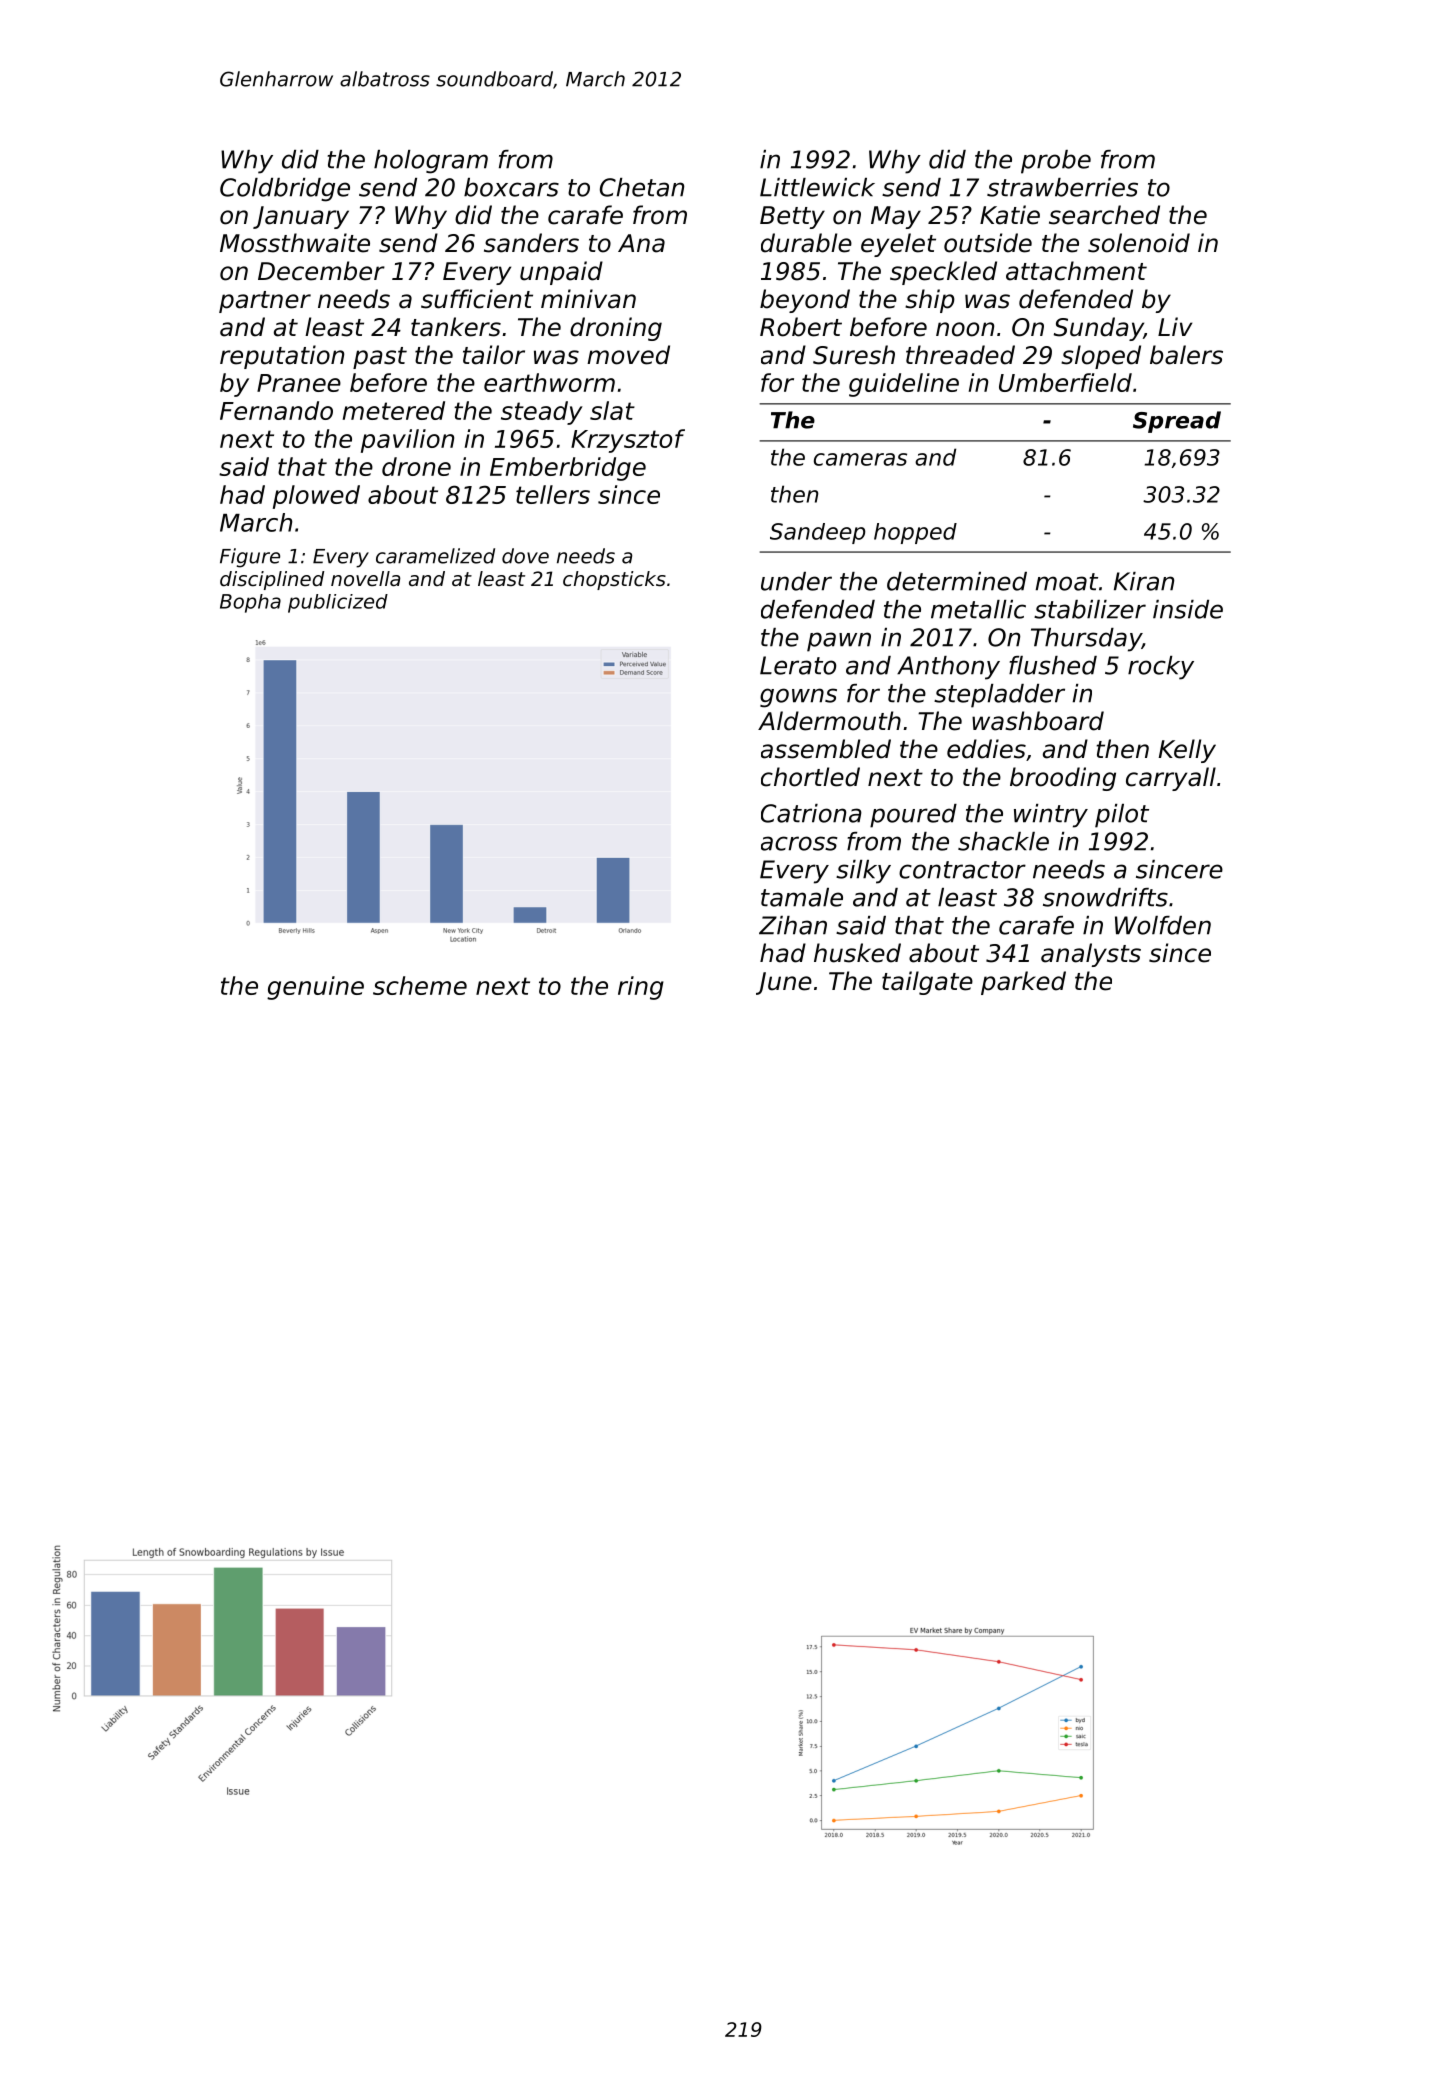 The height and width of the screenshot is (2100, 1450). Describe the element at coordinates (857, 953) in the screenshot. I see `husked` at that location.
